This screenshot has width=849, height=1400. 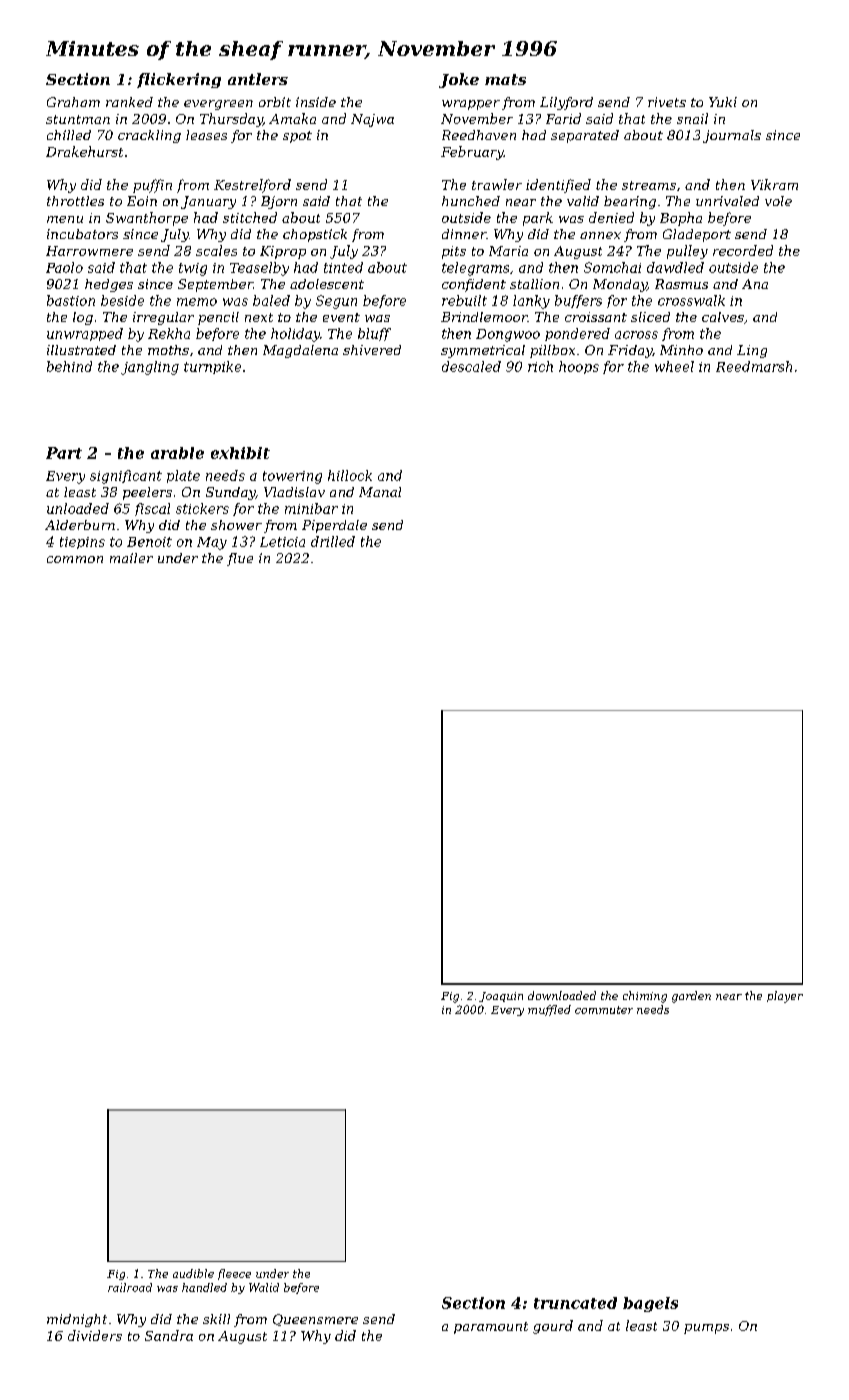 What do you see at coordinates (77, 1320) in the screenshot?
I see `midnight` at bounding box center [77, 1320].
